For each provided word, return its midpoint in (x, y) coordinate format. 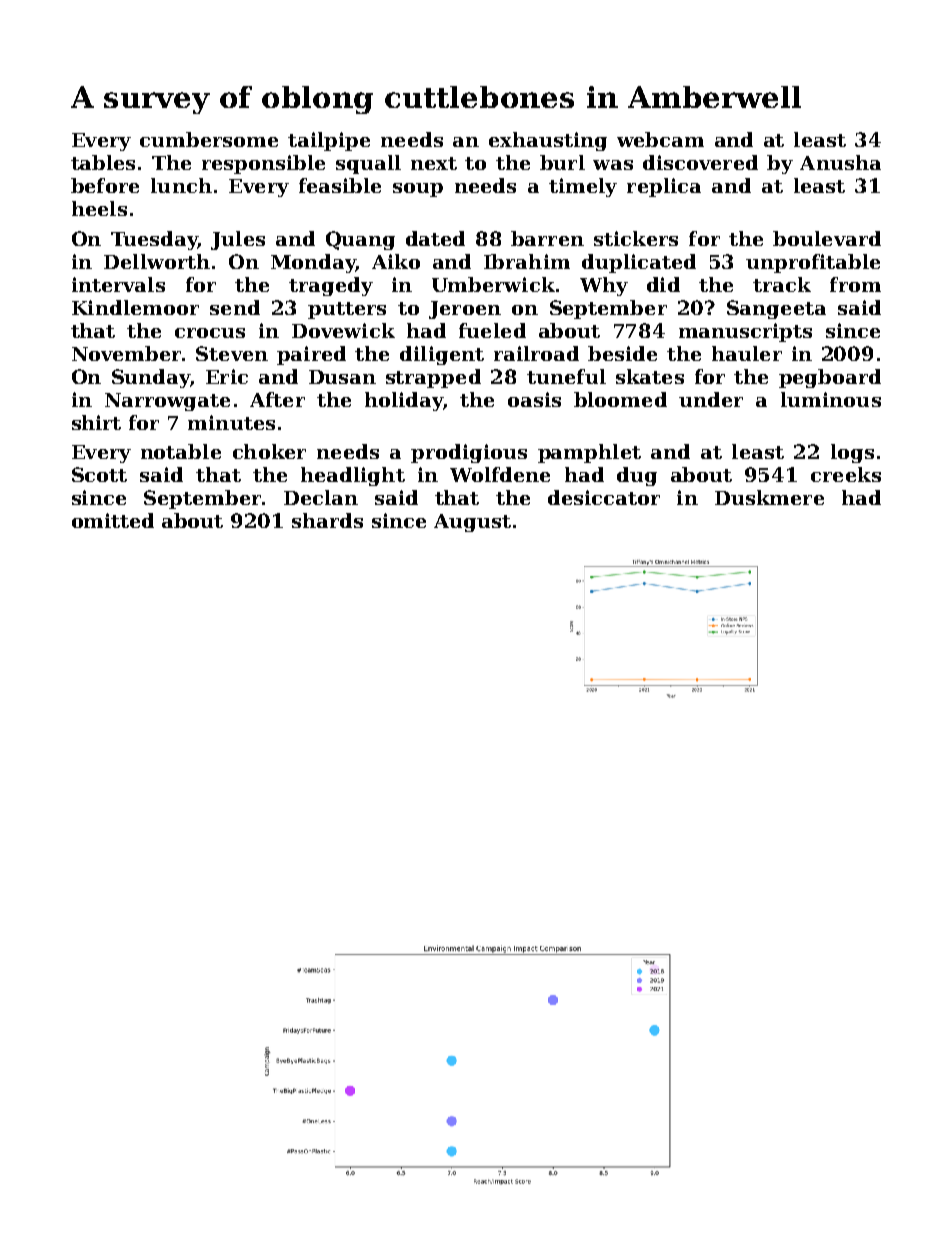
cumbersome (209, 139)
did (663, 284)
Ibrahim (527, 261)
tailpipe (329, 141)
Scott (99, 474)
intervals (118, 284)
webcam (660, 139)
